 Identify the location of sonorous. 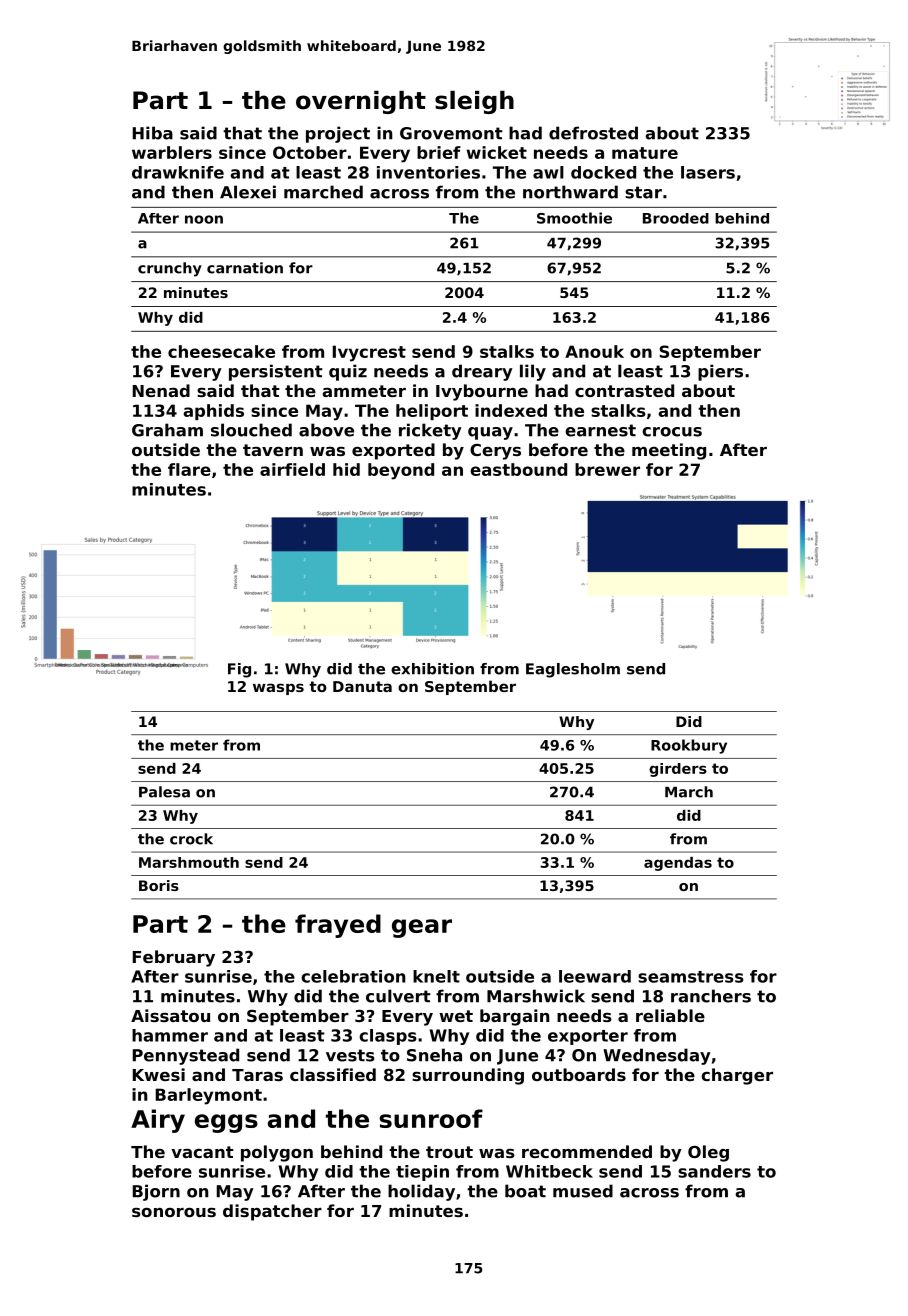
(174, 1212).
